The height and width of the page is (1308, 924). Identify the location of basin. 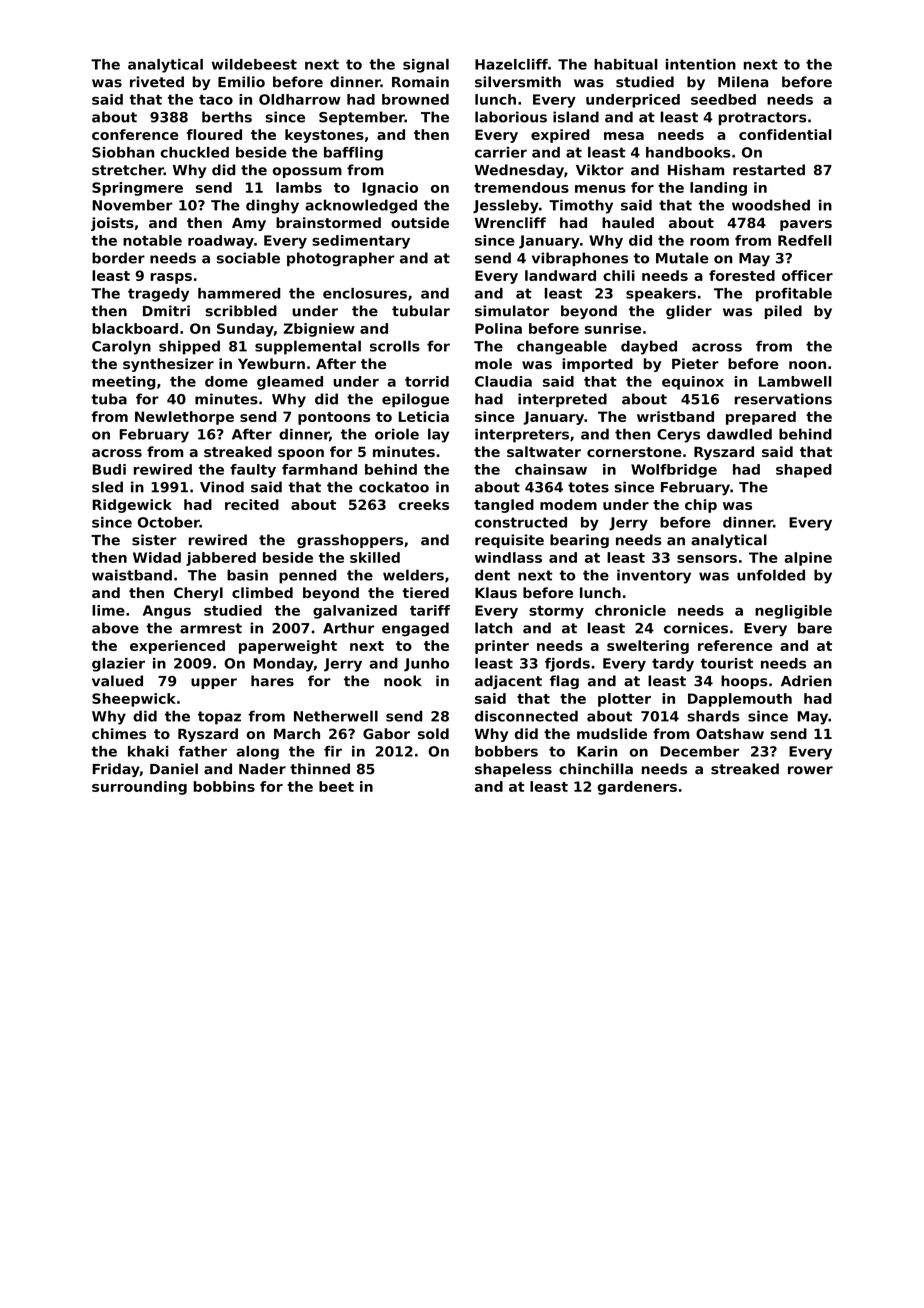
(247, 575).
